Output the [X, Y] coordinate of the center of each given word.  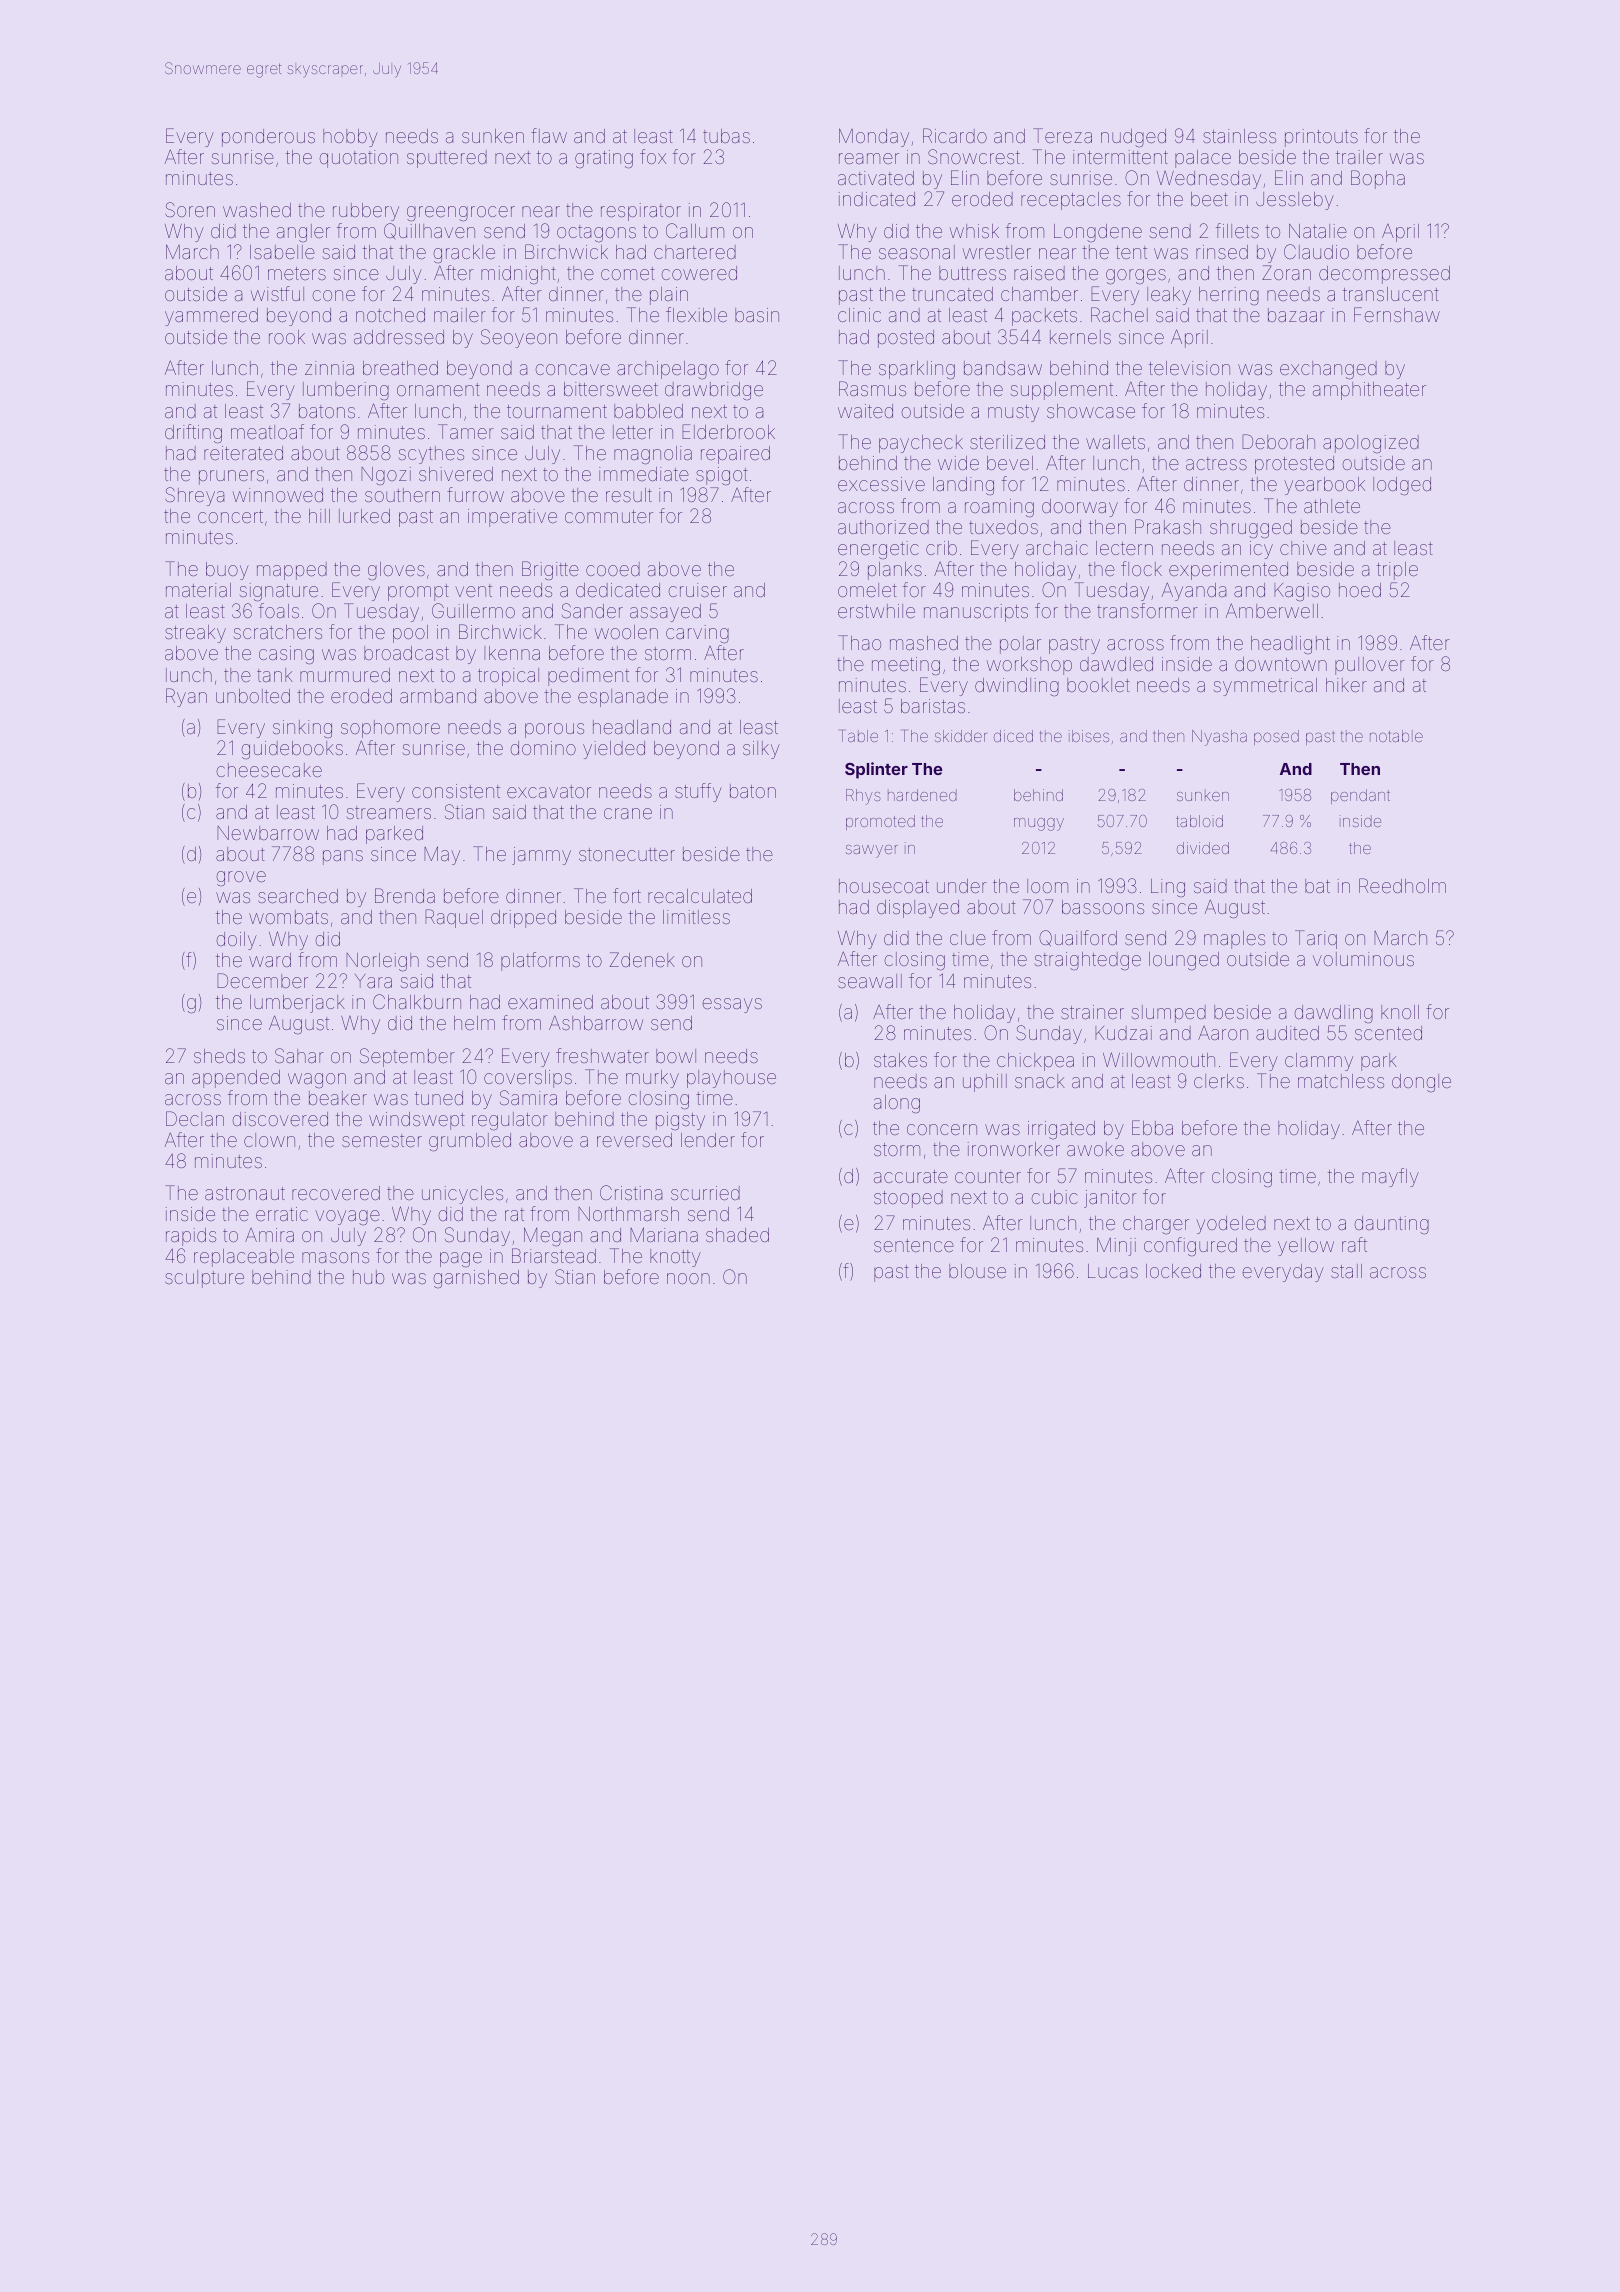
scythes [431, 455]
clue [968, 938]
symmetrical [1265, 687]
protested [1294, 465]
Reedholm [1402, 885]
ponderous [268, 138]
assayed [665, 613]
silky [761, 750]
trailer [1359, 157]
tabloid [1199, 821]
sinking [302, 729]
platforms [540, 961]
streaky [195, 634]
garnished [476, 1279]
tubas [726, 136]
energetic [878, 550]
